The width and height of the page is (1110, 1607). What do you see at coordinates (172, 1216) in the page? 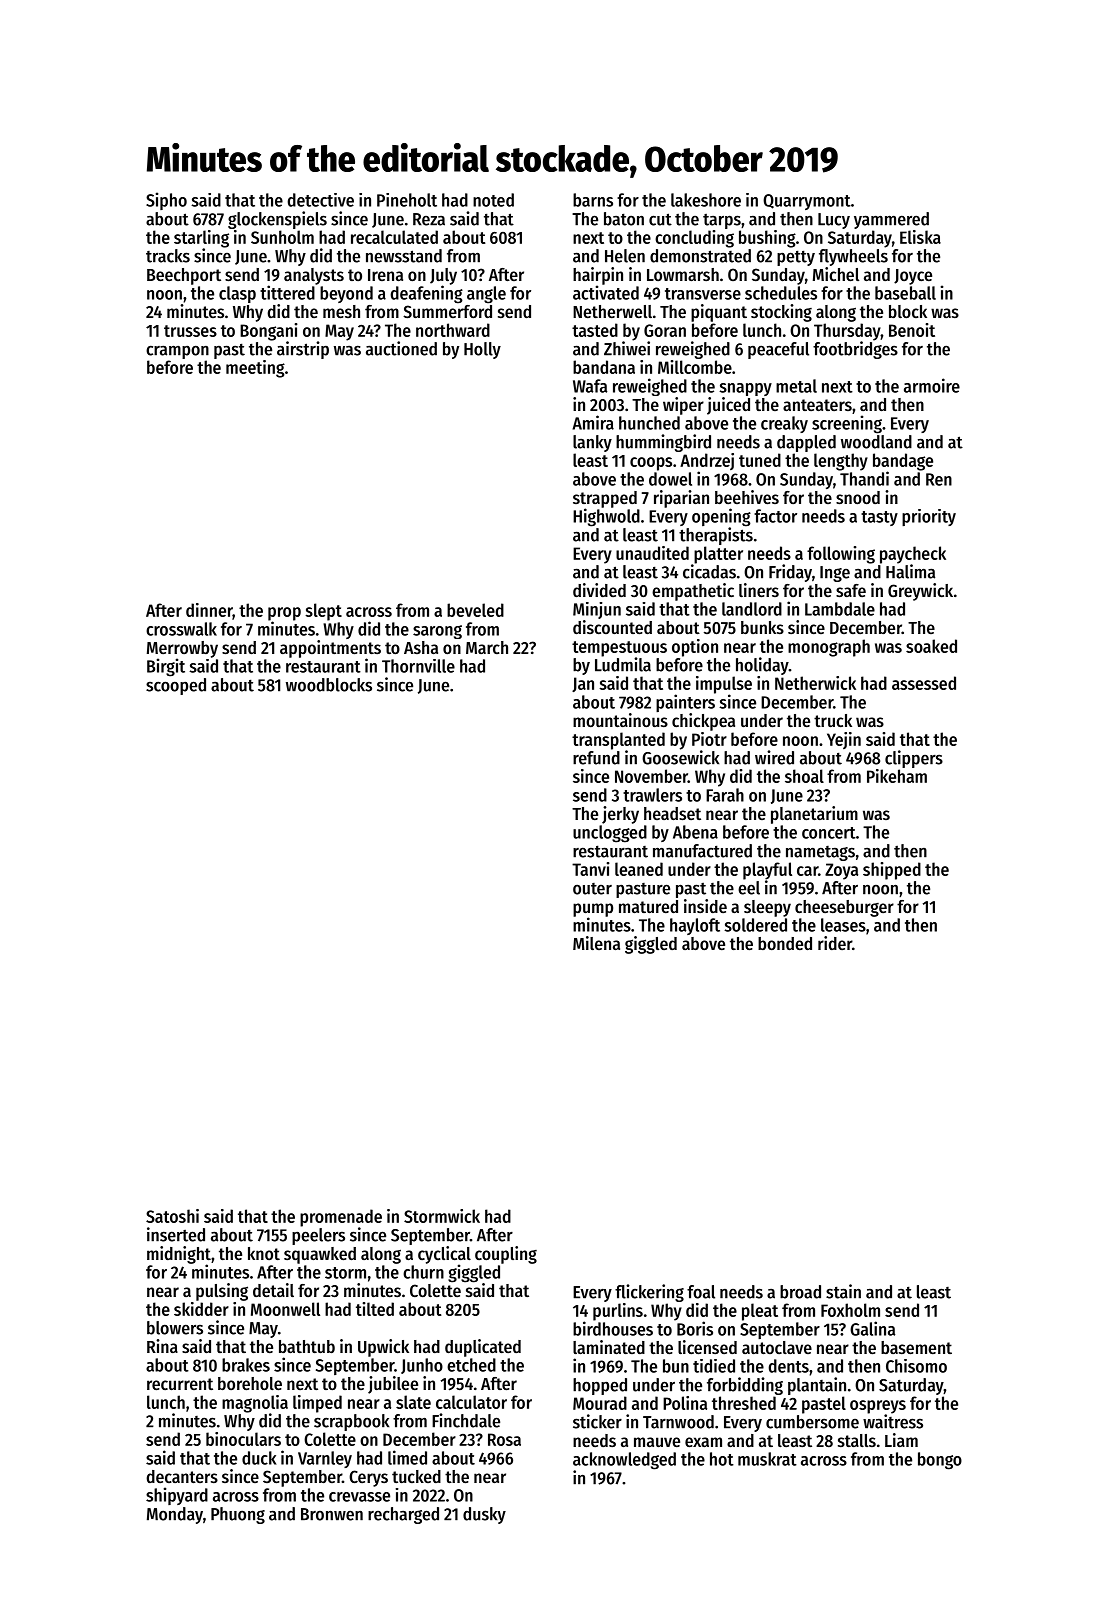
I see `Satoshi` at bounding box center [172, 1216].
